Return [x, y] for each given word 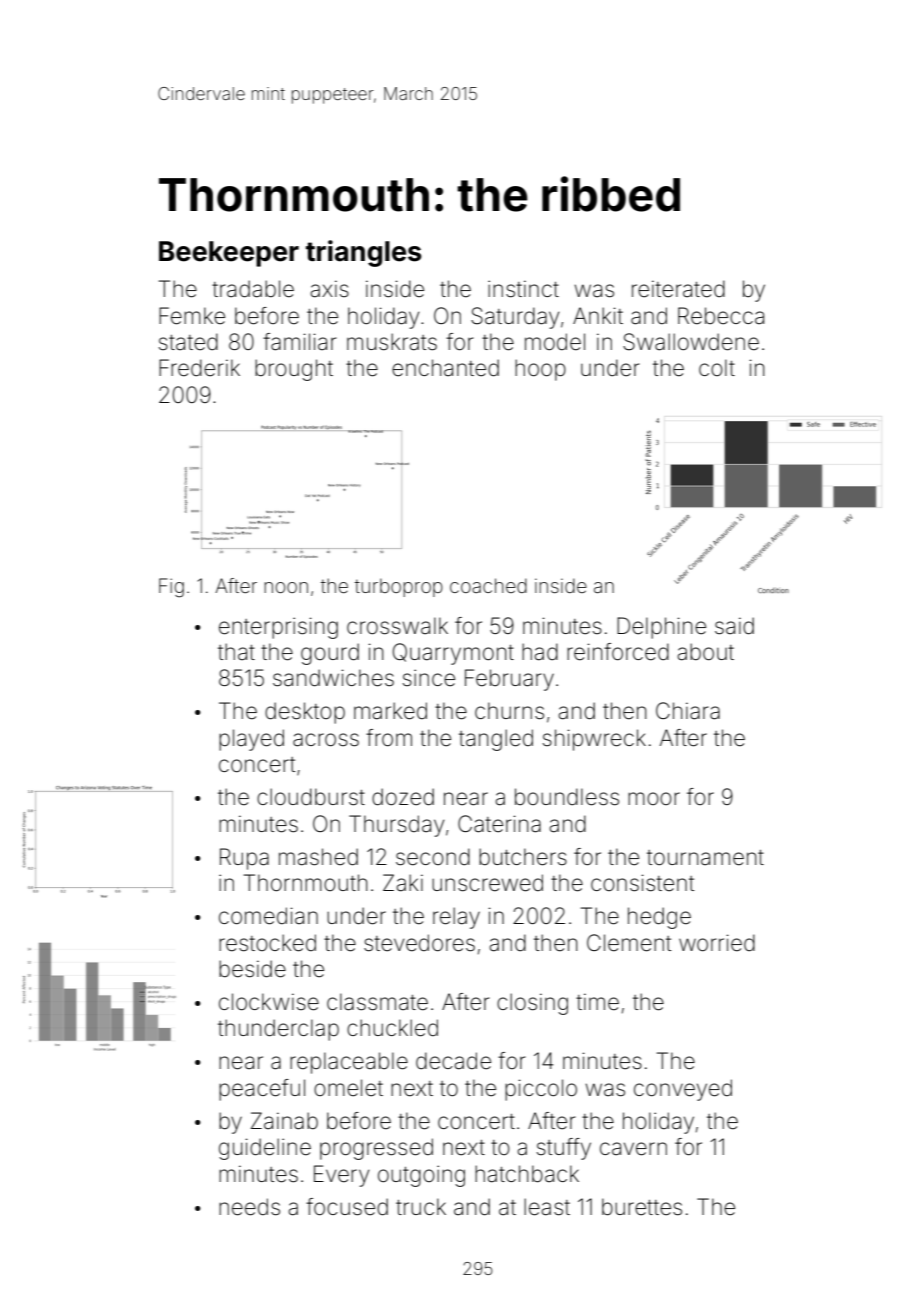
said [734, 626]
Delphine [661, 628]
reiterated [678, 289]
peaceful [262, 1090]
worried [717, 943]
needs [249, 1207]
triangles [364, 253]
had [540, 652]
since [429, 678]
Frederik [199, 368]
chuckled [392, 1028]
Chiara [688, 711]
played [251, 740]
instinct [523, 289]
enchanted [445, 368]
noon [286, 587]
